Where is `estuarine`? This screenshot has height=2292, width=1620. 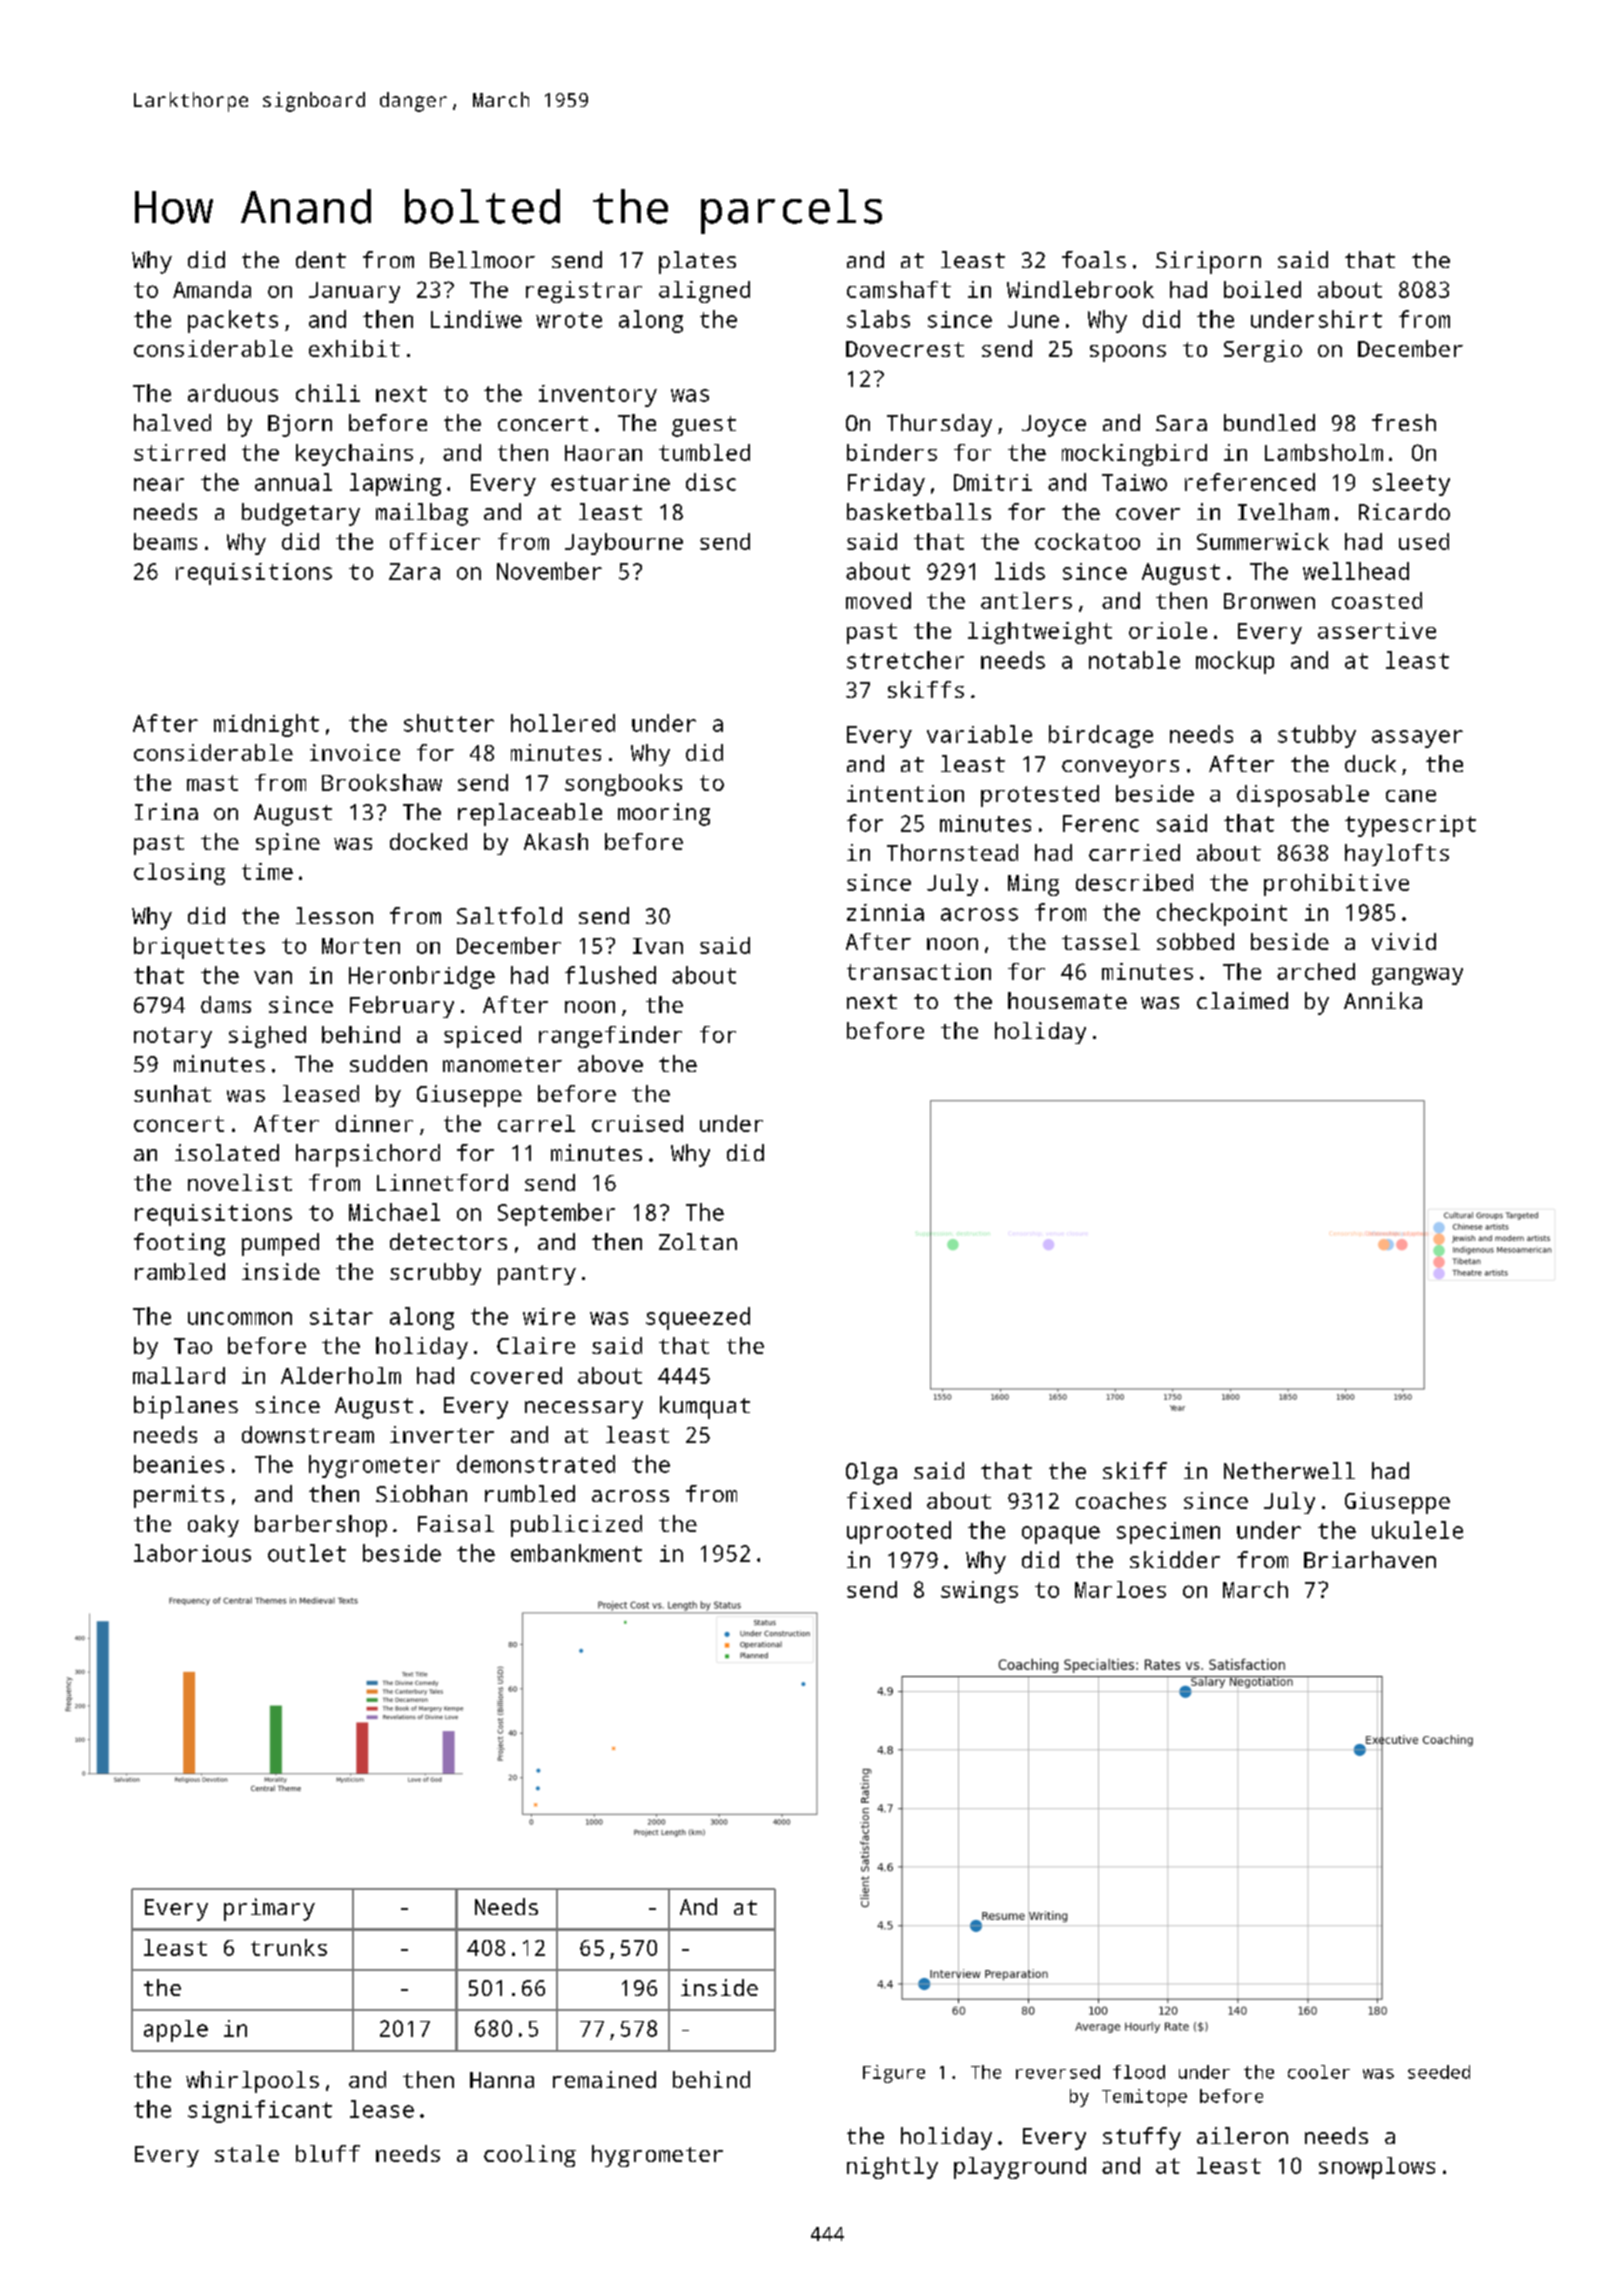 estuarine is located at coordinates (610, 482).
